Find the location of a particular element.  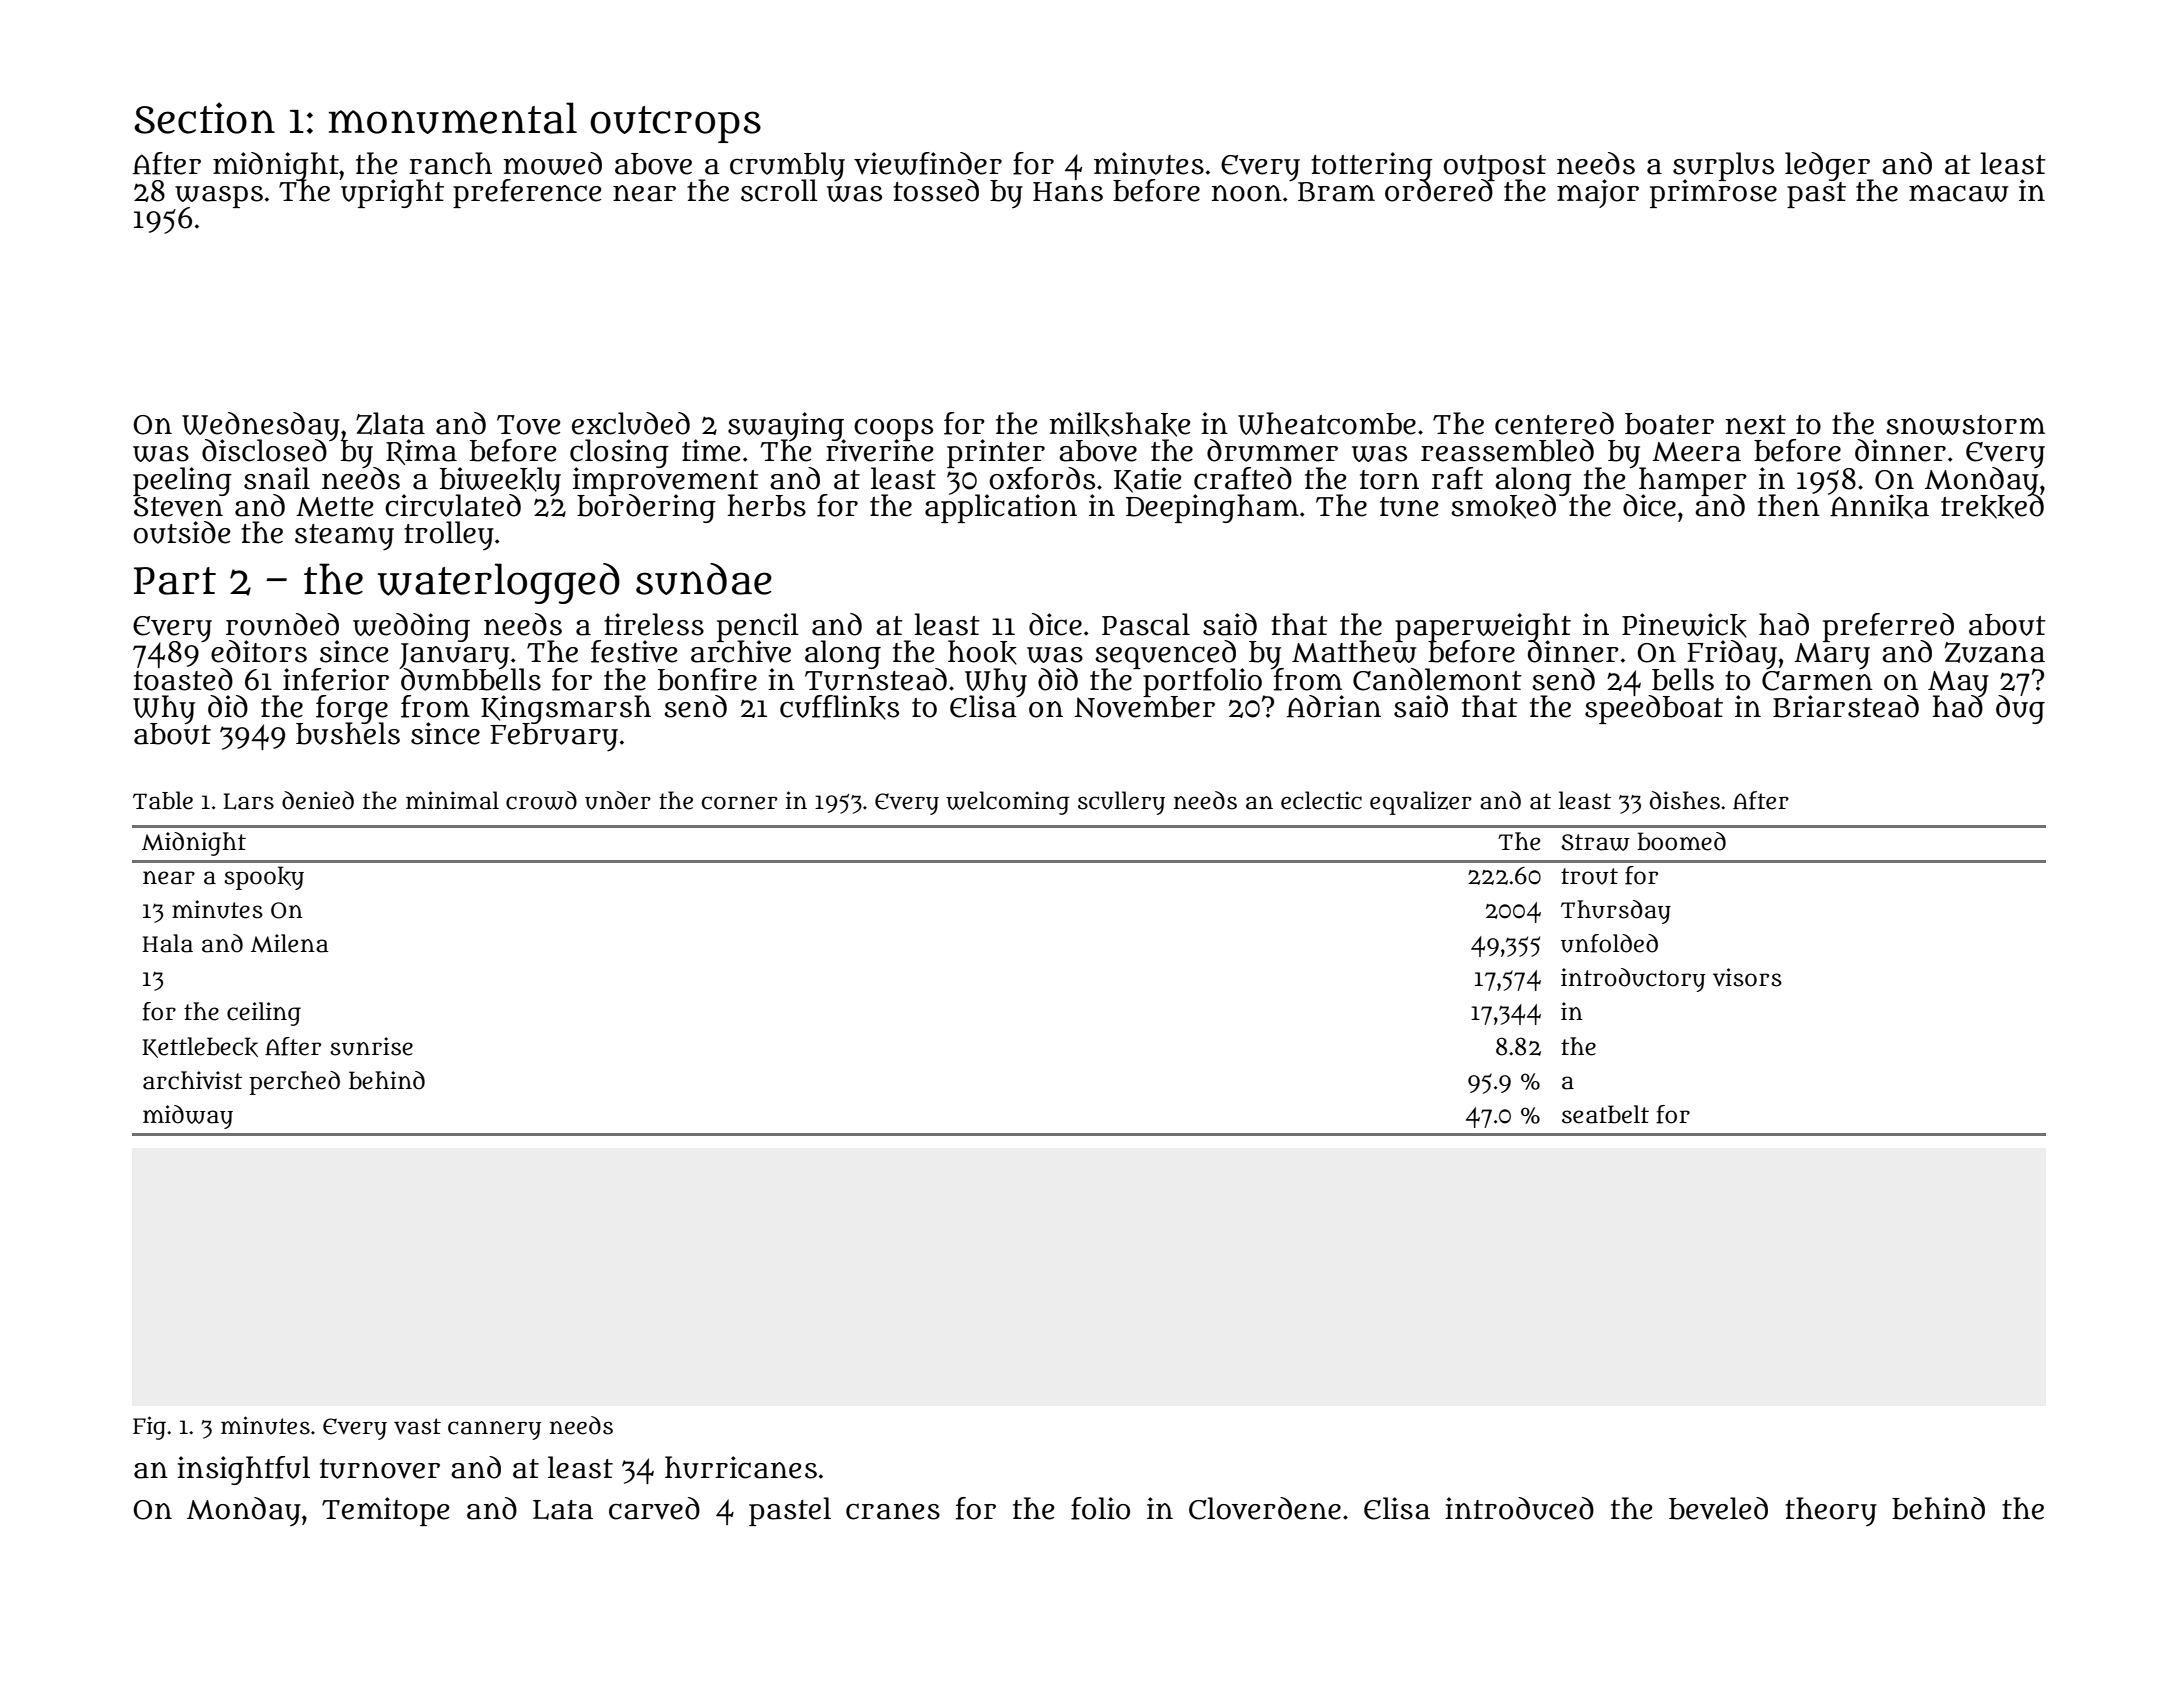

peeling is located at coordinates (182, 481).
